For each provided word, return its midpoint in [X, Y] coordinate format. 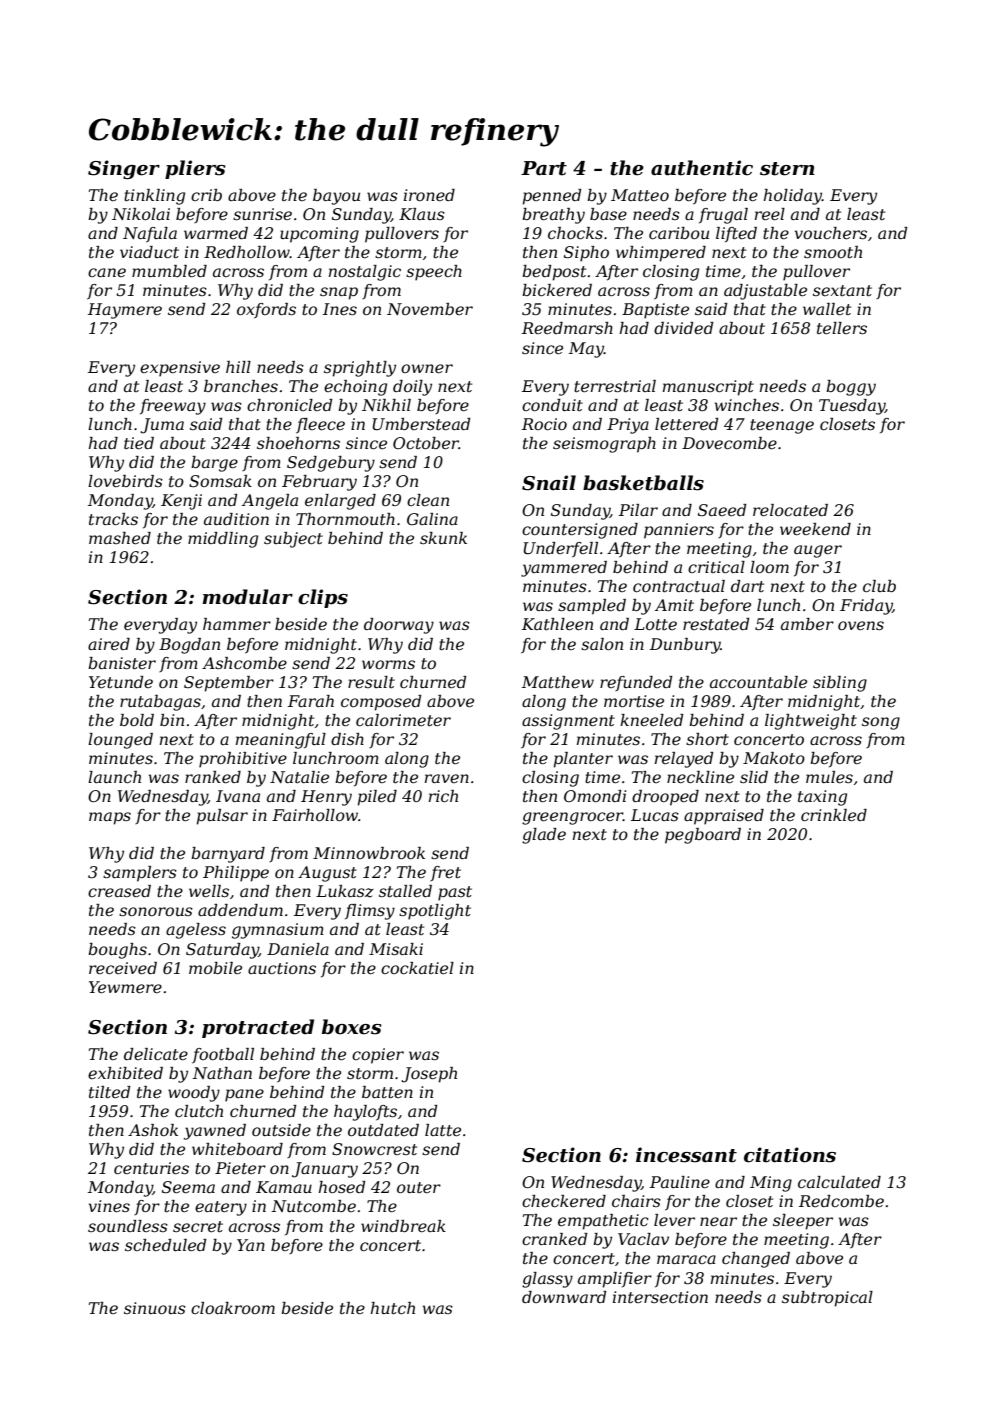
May [586, 350]
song [881, 723]
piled [377, 798]
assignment [568, 722]
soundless [128, 1226]
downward [564, 1297]
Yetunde [121, 682]
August [327, 874]
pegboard [703, 836]
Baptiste [655, 311]
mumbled [169, 271]
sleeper [803, 1222]
